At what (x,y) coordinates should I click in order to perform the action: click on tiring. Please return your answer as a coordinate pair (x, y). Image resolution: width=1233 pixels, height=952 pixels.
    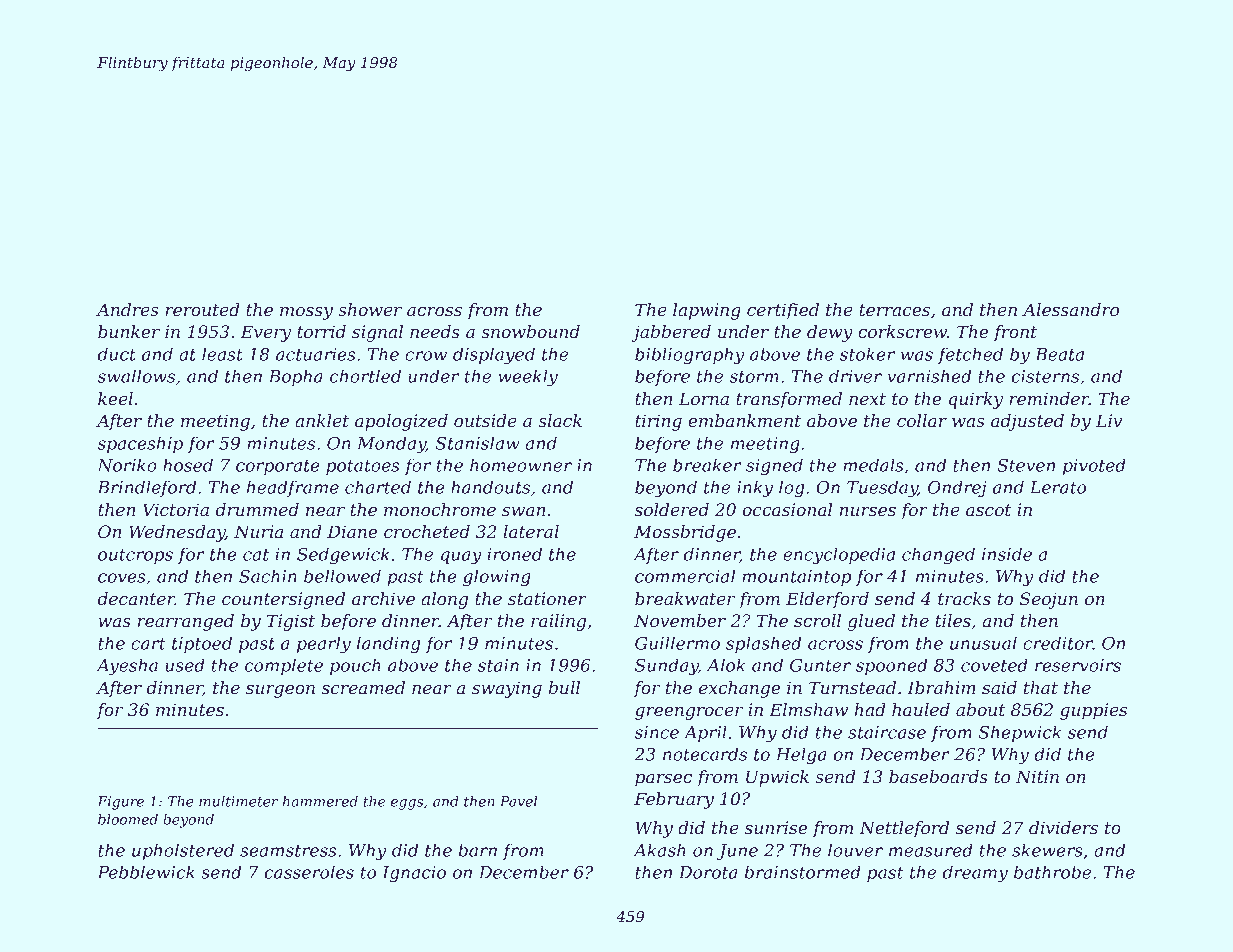
    Looking at the image, I should click on (658, 422).
